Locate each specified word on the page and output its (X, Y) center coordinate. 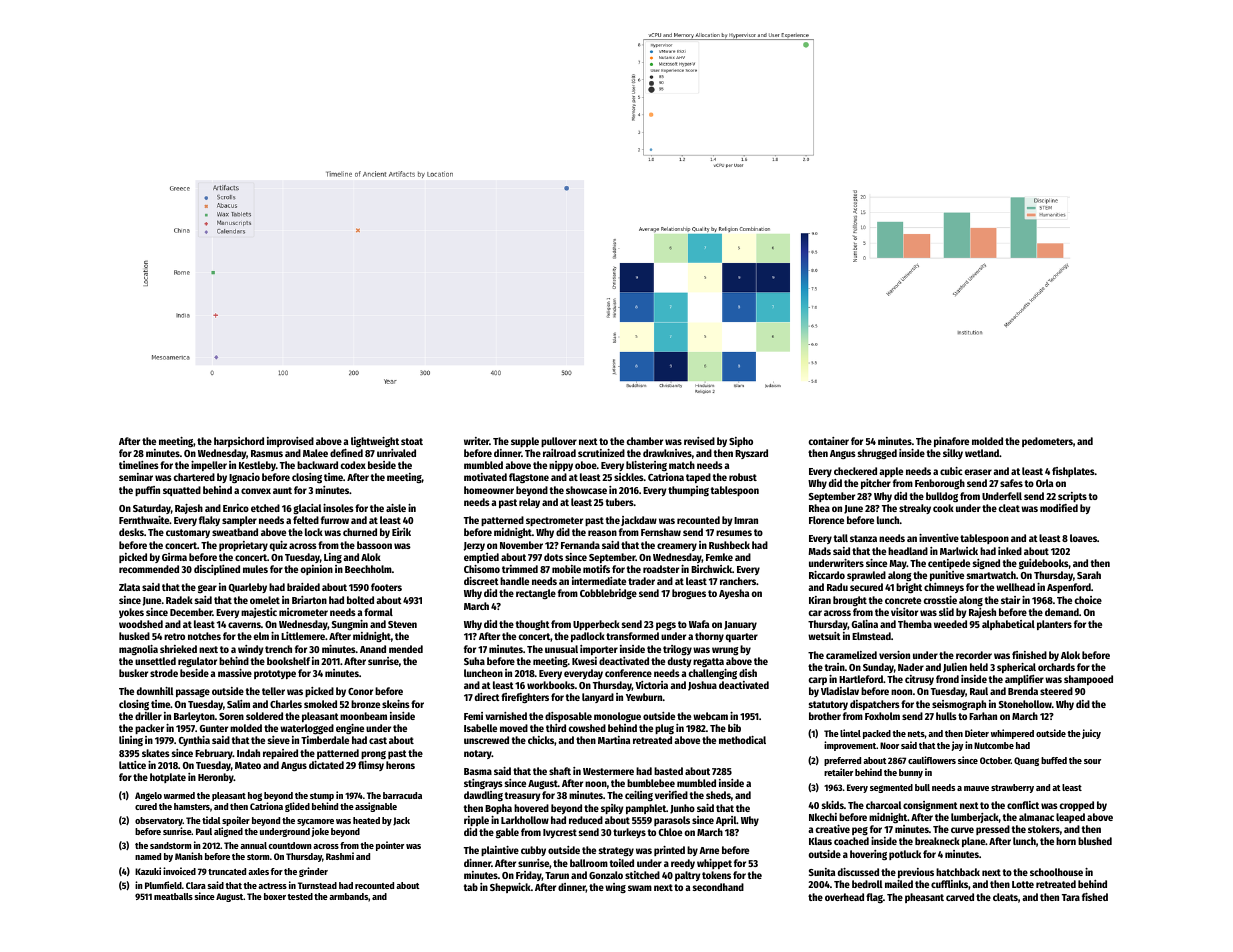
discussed (858, 872)
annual (253, 845)
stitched (642, 875)
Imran (746, 520)
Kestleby (257, 466)
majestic (259, 613)
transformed (632, 636)
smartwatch (991, 575)
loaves (1083, 538)
